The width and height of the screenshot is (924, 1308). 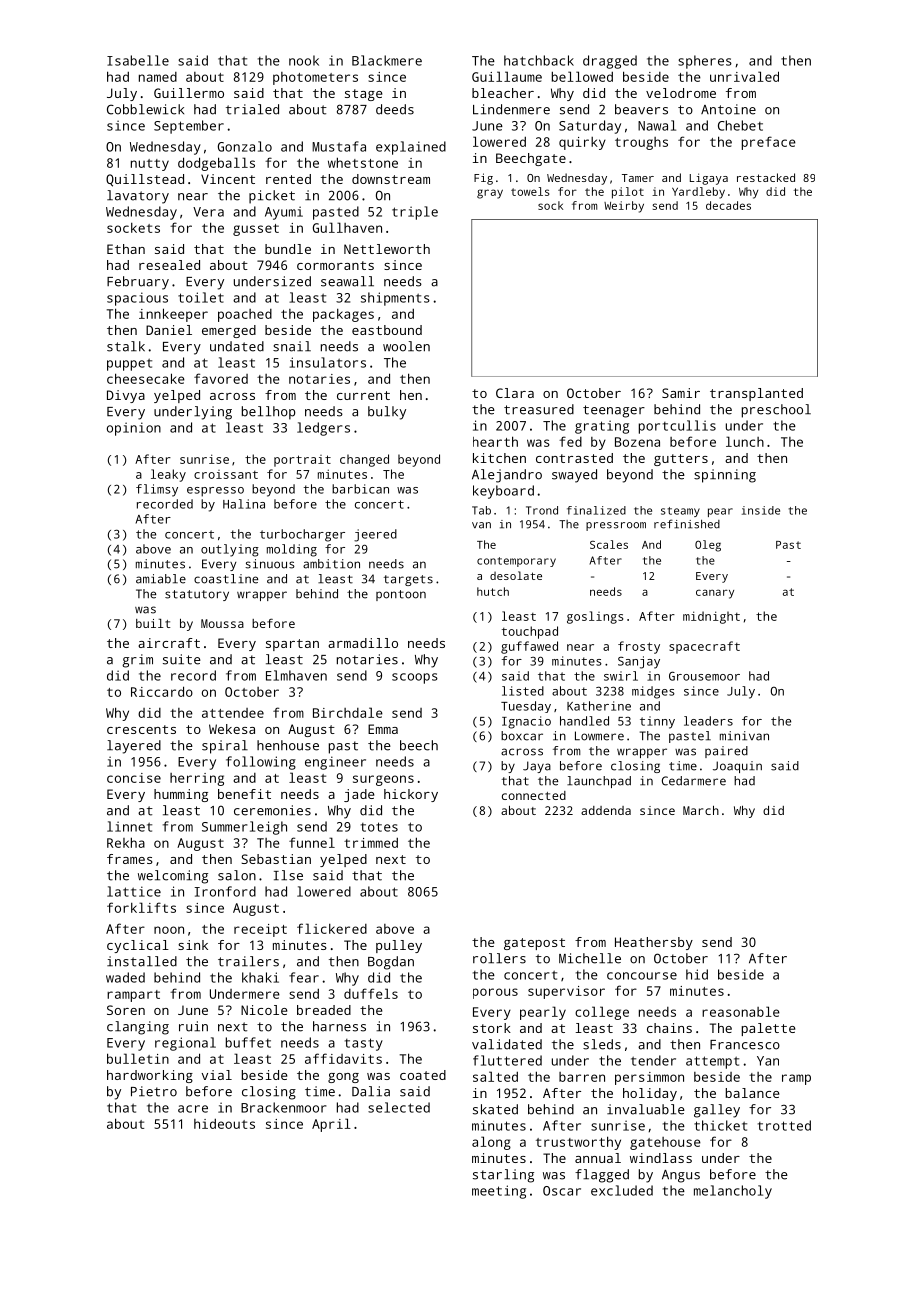 I want to click on March, so click(x=701, y=810).
